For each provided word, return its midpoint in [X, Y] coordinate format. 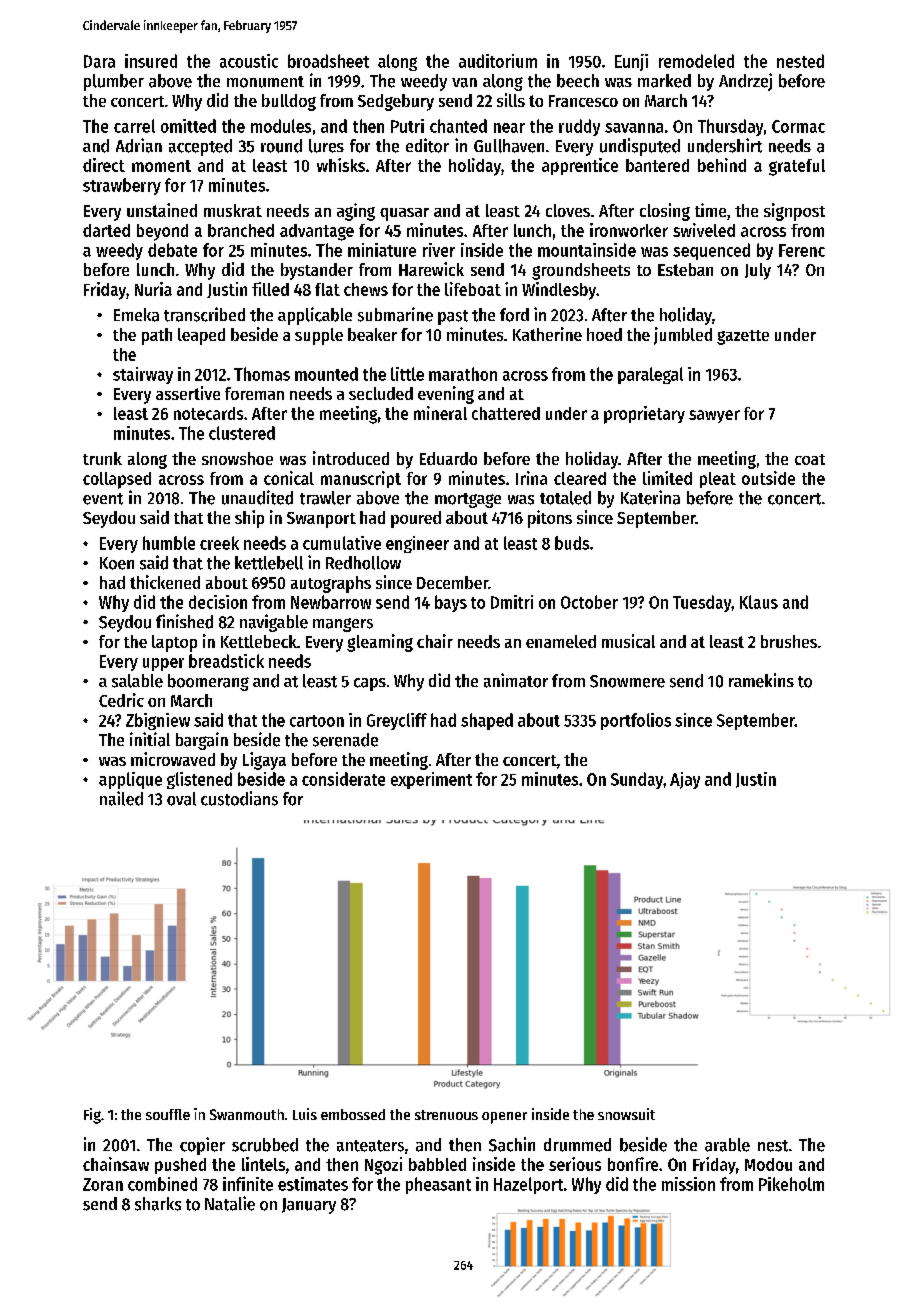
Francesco [583, 101]
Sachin [512, 1144]
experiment [431, 780]
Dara [99, 61]
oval [181, 799]
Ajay [685, 780]
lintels [263, 1164]
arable [727, 1145]
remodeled [696, 61]
